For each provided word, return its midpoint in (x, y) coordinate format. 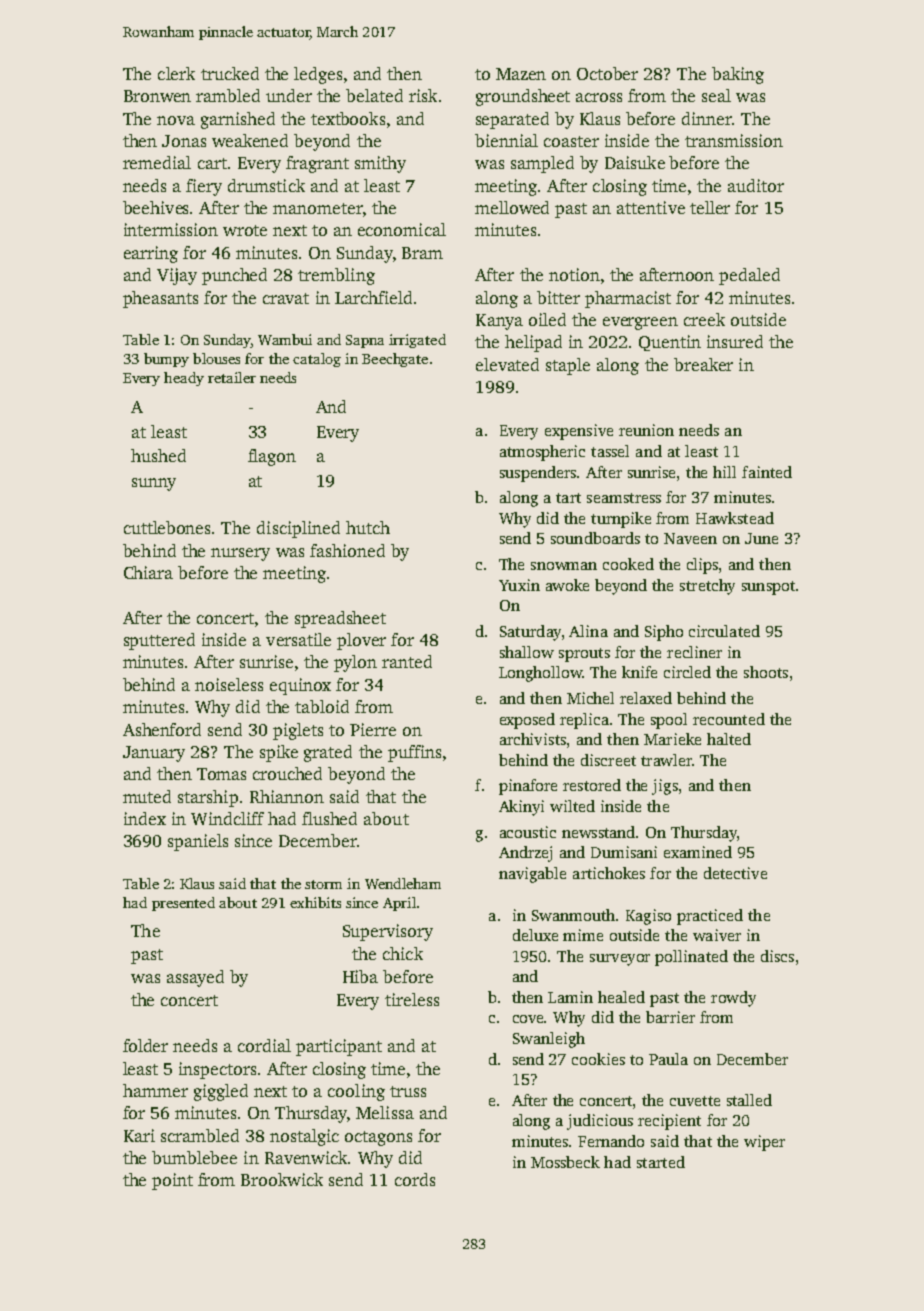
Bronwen (157, 96)
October (607, 73)
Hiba (360, 976)
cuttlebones (167, 527)
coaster (571, 141)
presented (183, 904)
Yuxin (519, 585)
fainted (767, 472)
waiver (717, 935)
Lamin (570, 997)
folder (145, 1045)
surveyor (620, 960)
